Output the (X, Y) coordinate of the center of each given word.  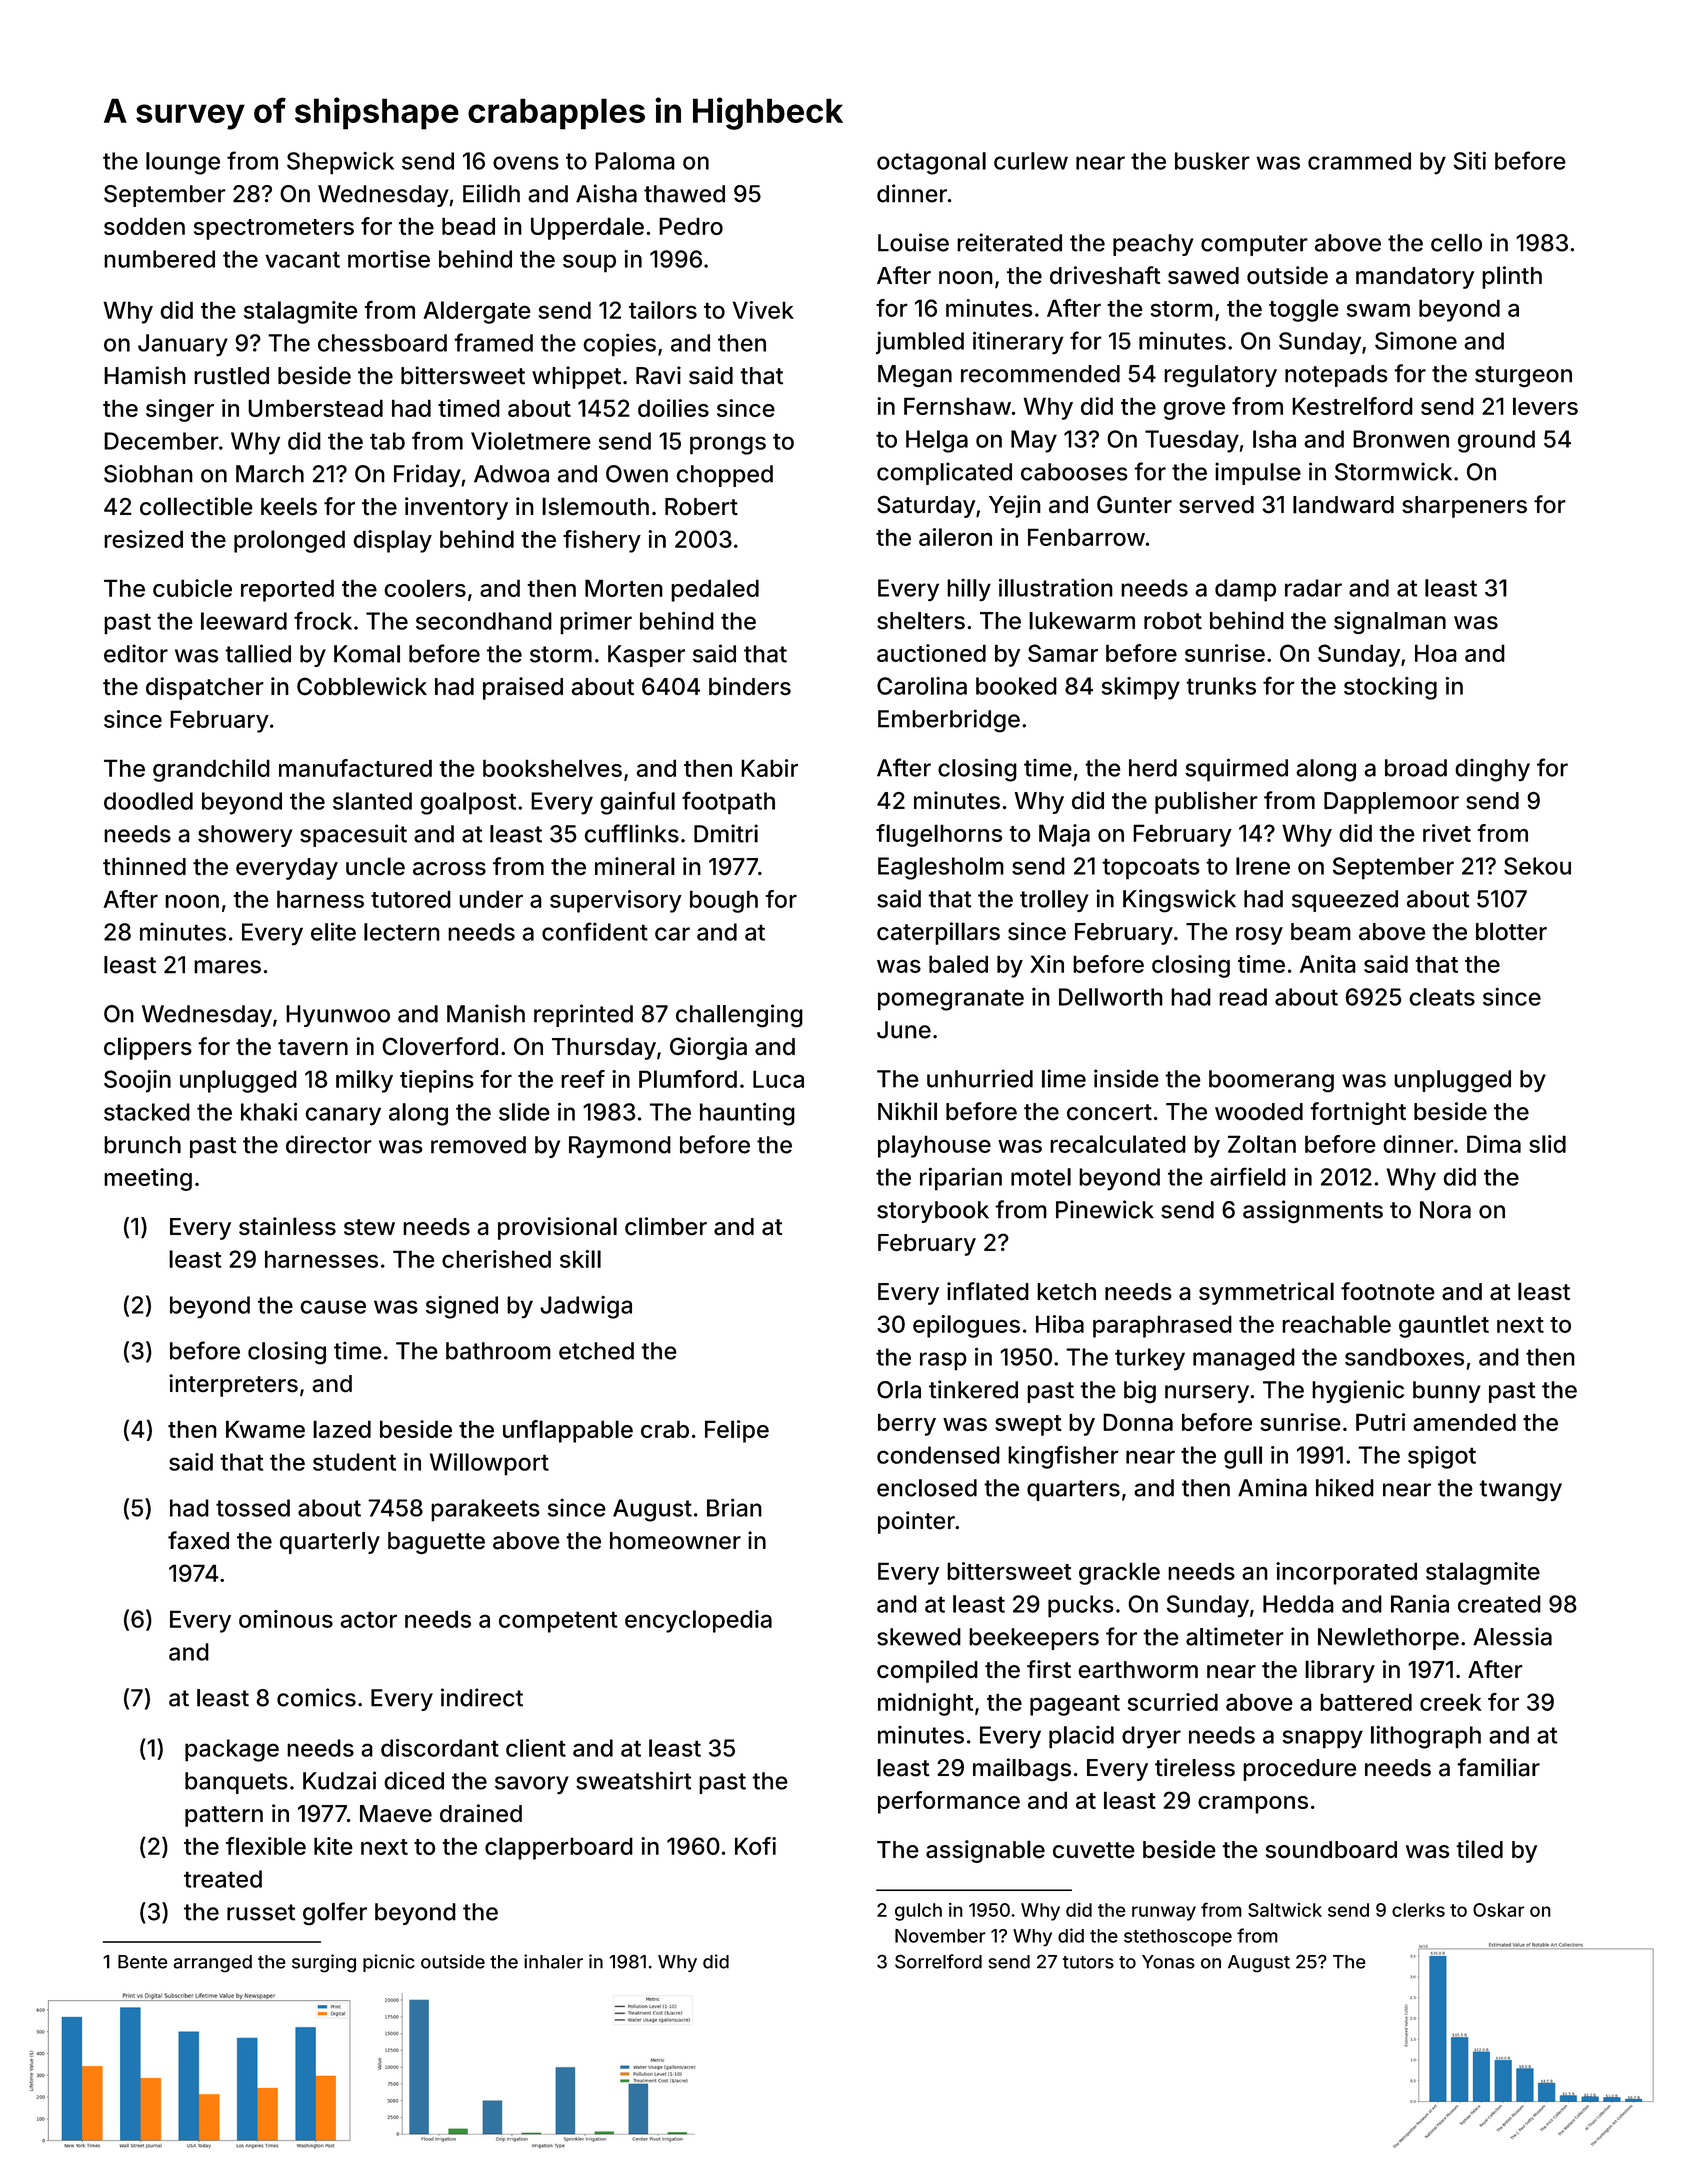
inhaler (553, 1961)
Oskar (1499, 1910)
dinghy (1492, 770)
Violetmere (531, 441)
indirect (482, 1697)
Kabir (769, 768)
